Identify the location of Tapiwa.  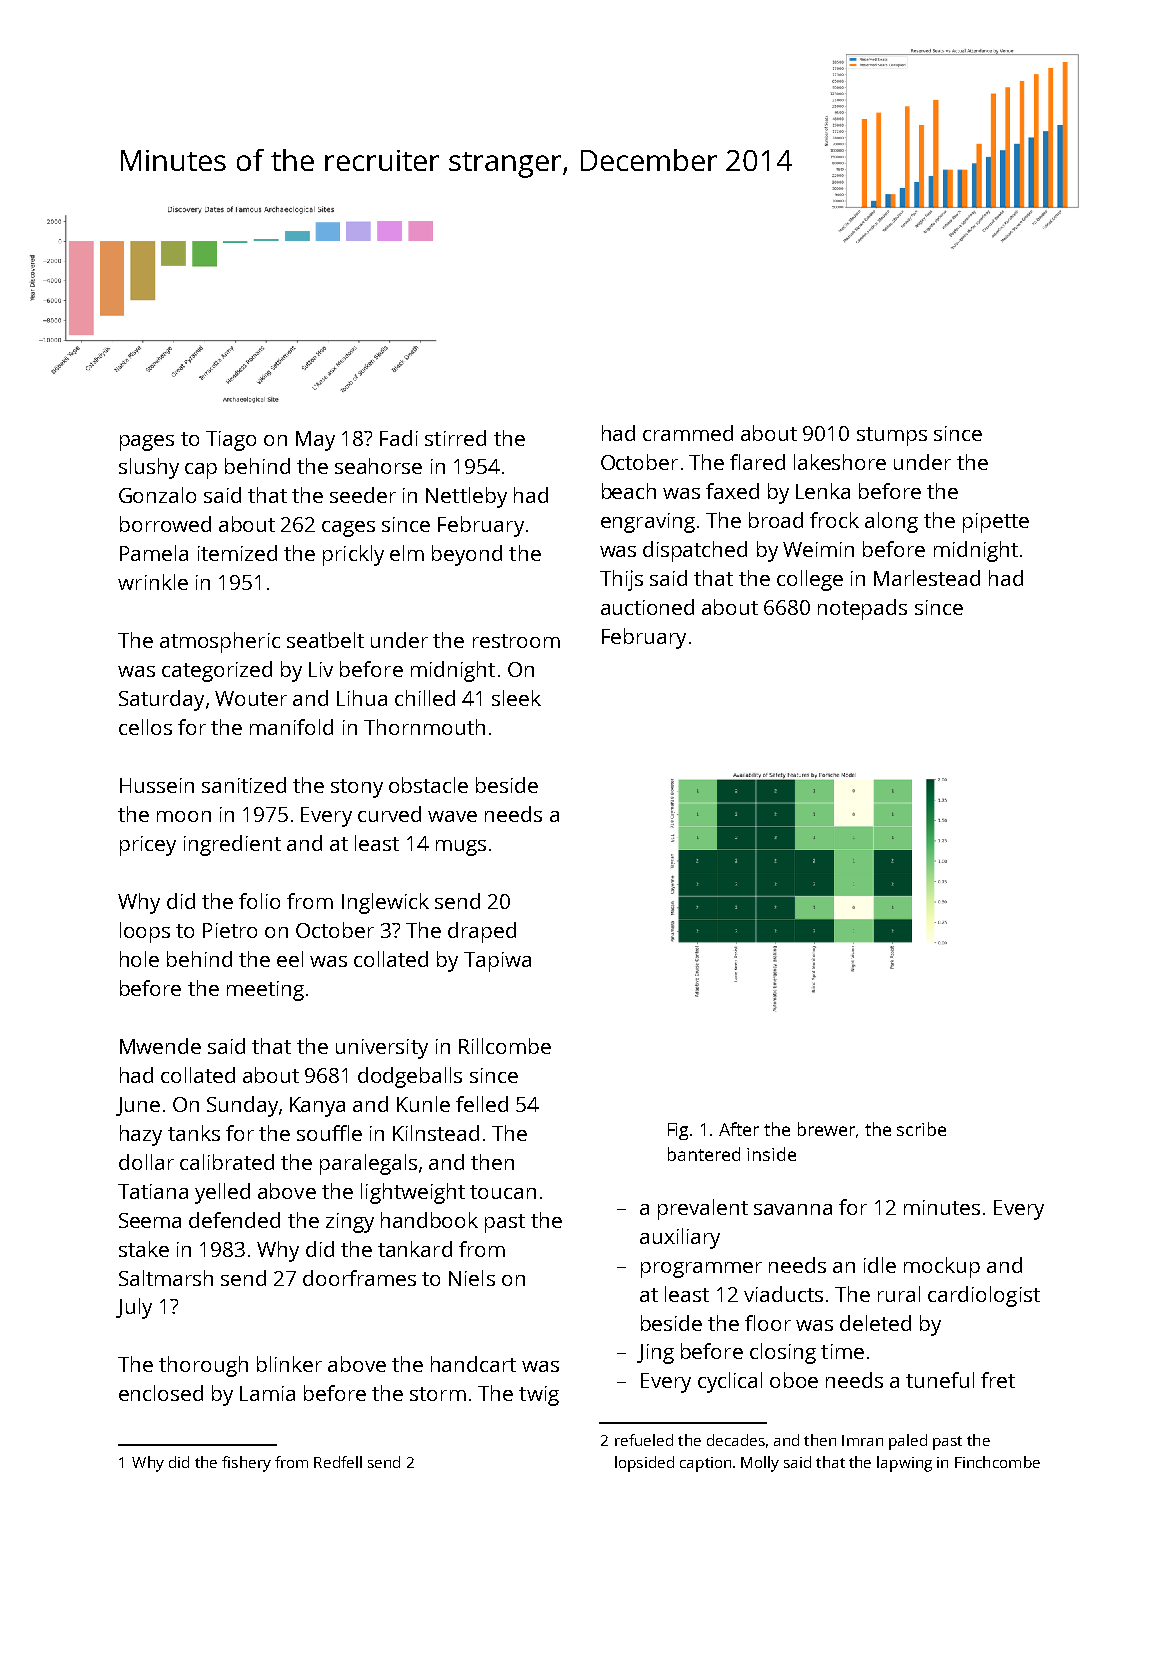
(497, 962).
